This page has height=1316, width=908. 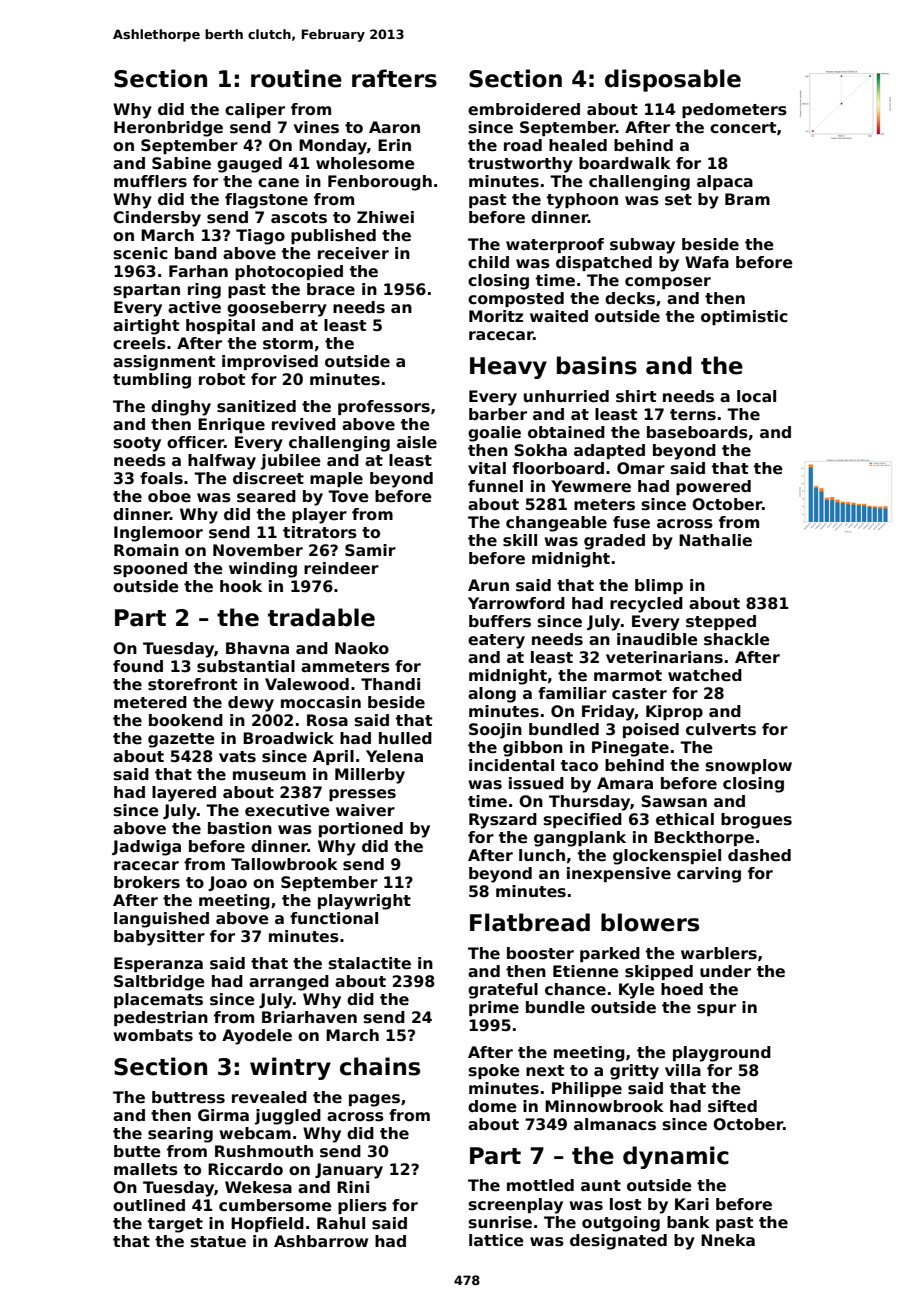 What do you see at coordinates (370, 963) in the page?
I see `stalactite` at bounding box center [370, 963].
